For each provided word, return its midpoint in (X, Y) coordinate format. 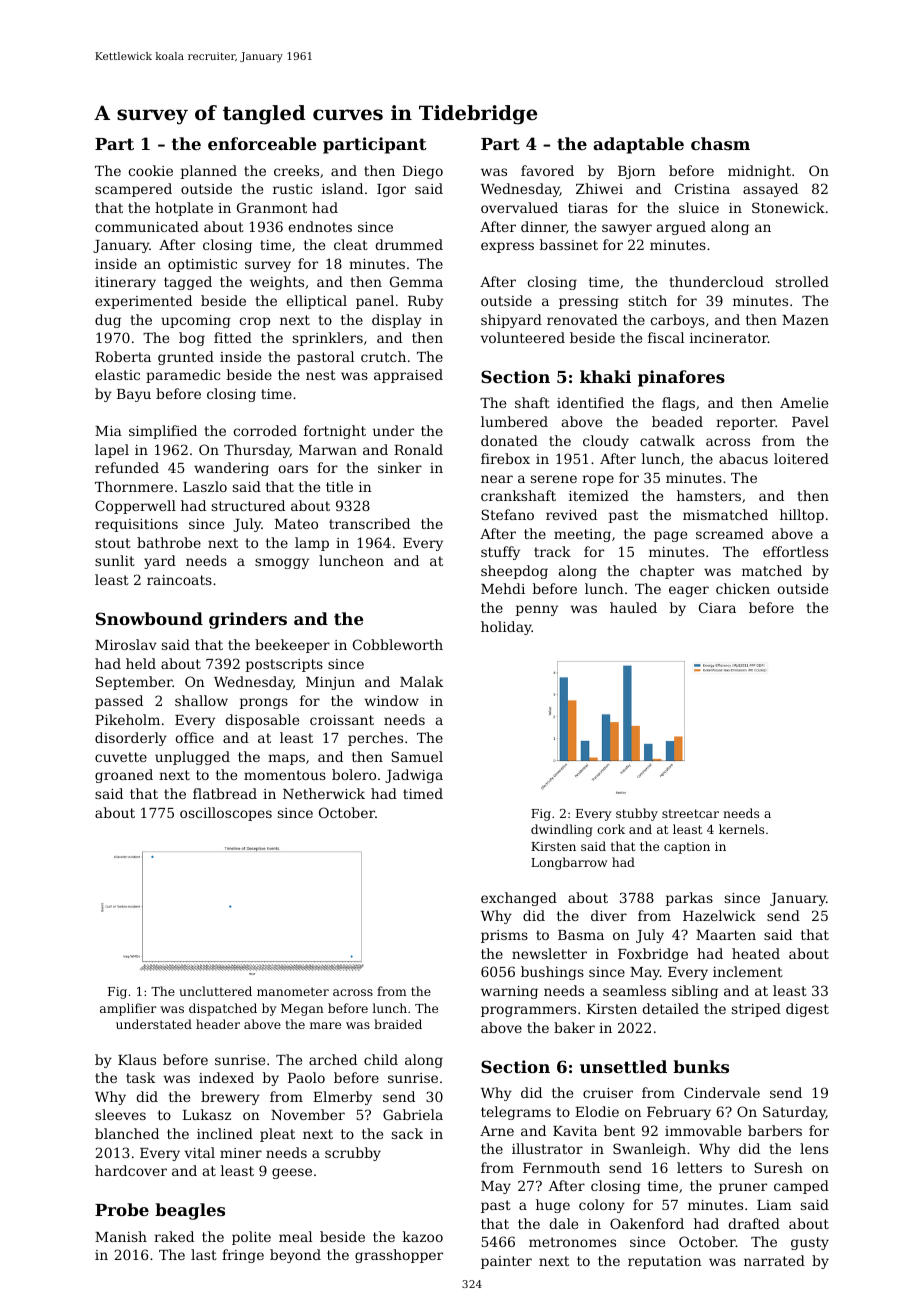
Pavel (810, 421)
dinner (543, 226)
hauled (633, 607)
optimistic (202, 265)
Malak (421, 681)
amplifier (128, 1009)
